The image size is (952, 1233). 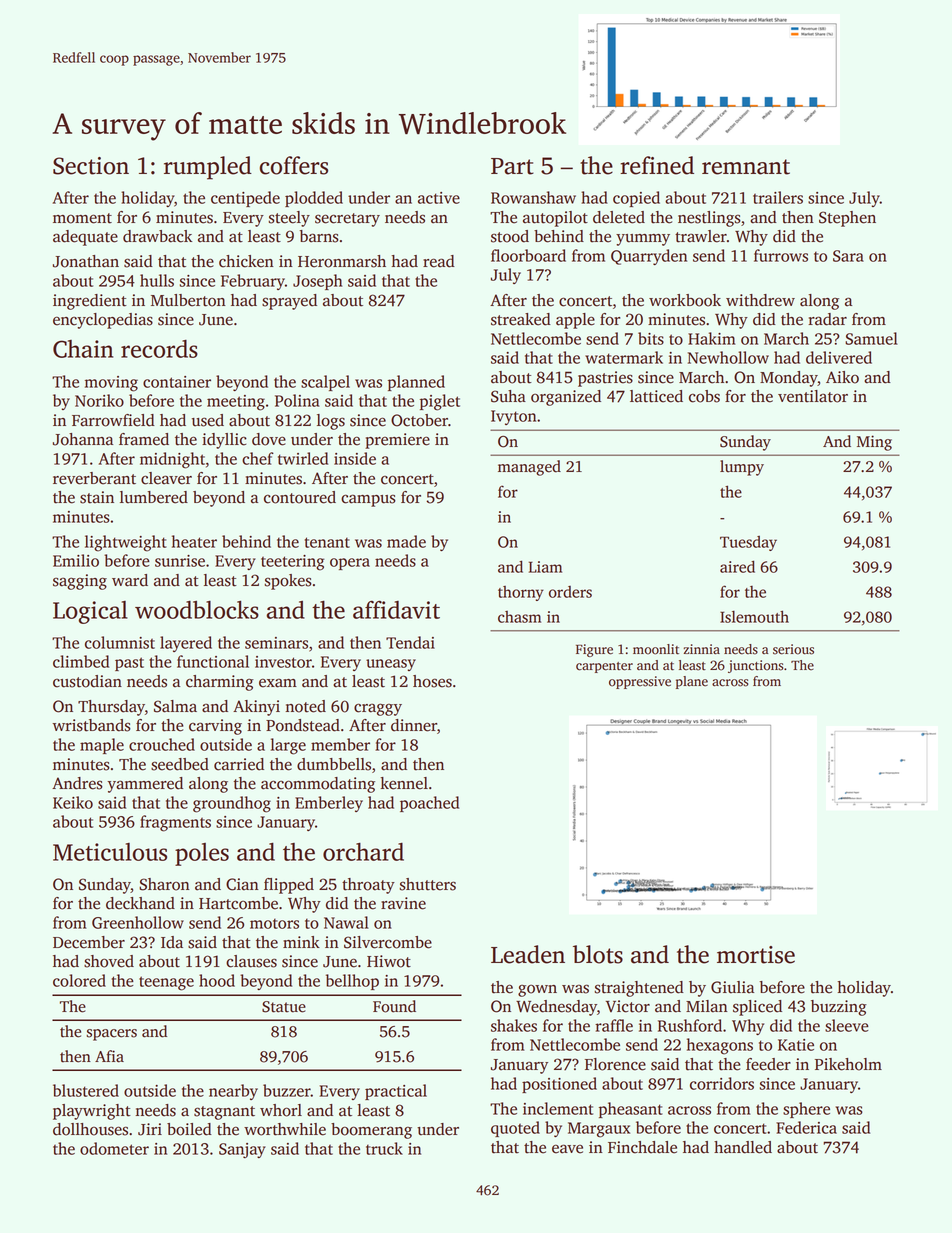 I want to click on dinner, so click(x=414, y=725).
